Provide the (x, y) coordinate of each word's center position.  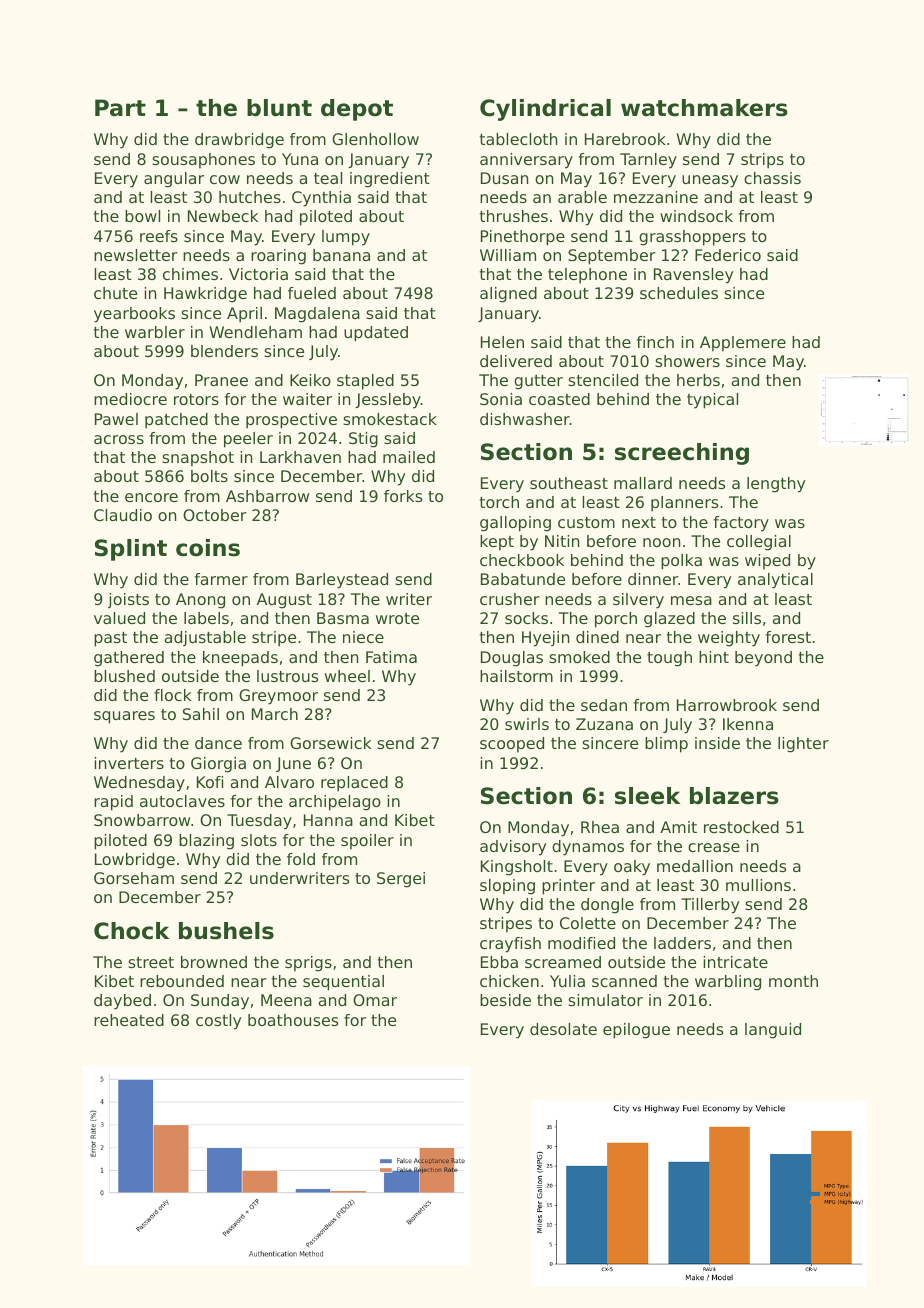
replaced (354, 784)
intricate (735, 962)
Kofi (210, 782)
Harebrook (625, 139)
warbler (155, 332)
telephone (587, 276)
